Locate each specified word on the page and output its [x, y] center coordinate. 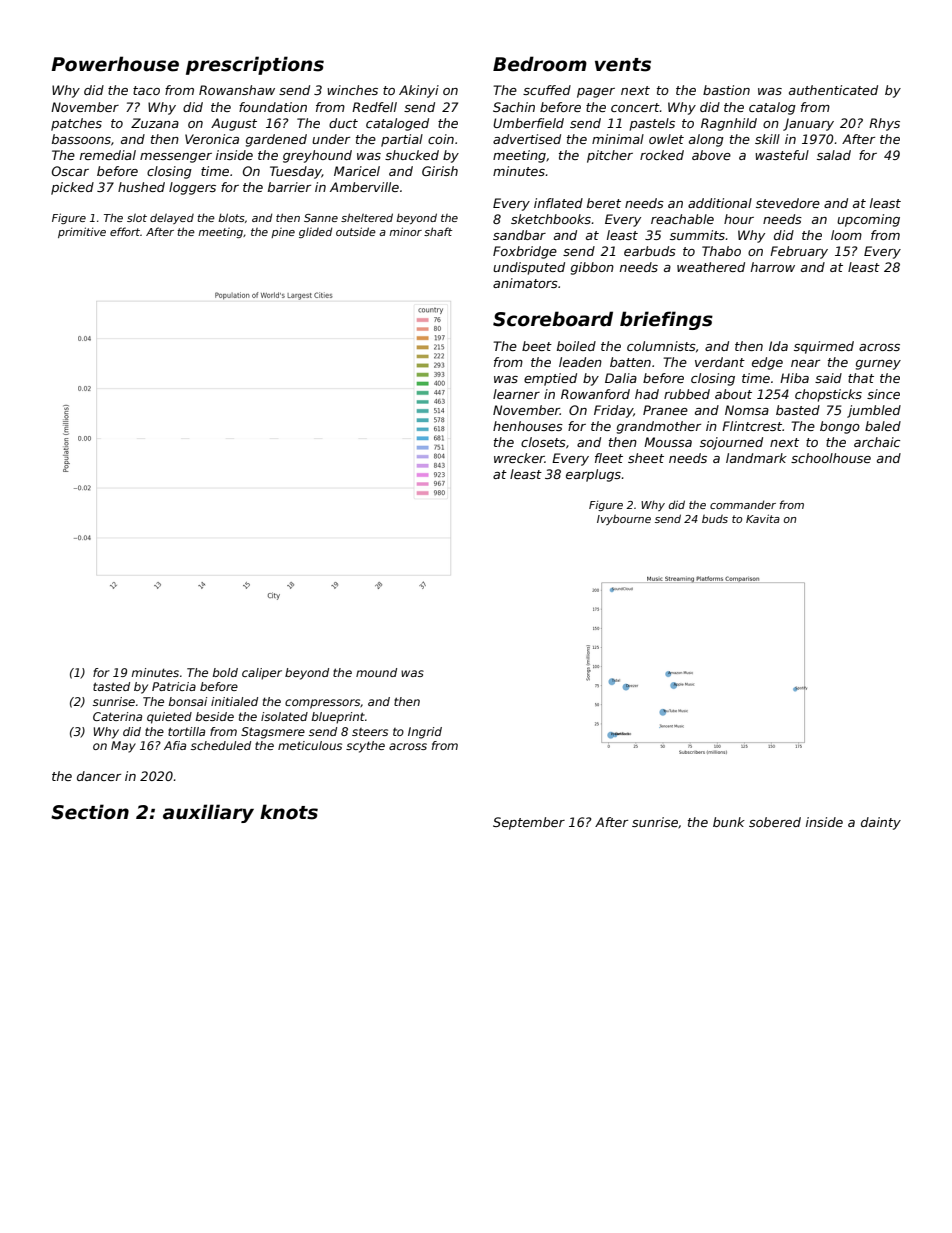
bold [225, 672]
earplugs [594, 475]
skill [767, 139]
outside [356, 231]
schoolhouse [831, 458]
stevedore [788, 203]
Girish [440, 171]
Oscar [70, 171]
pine [283, 233]
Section [90, 812]
